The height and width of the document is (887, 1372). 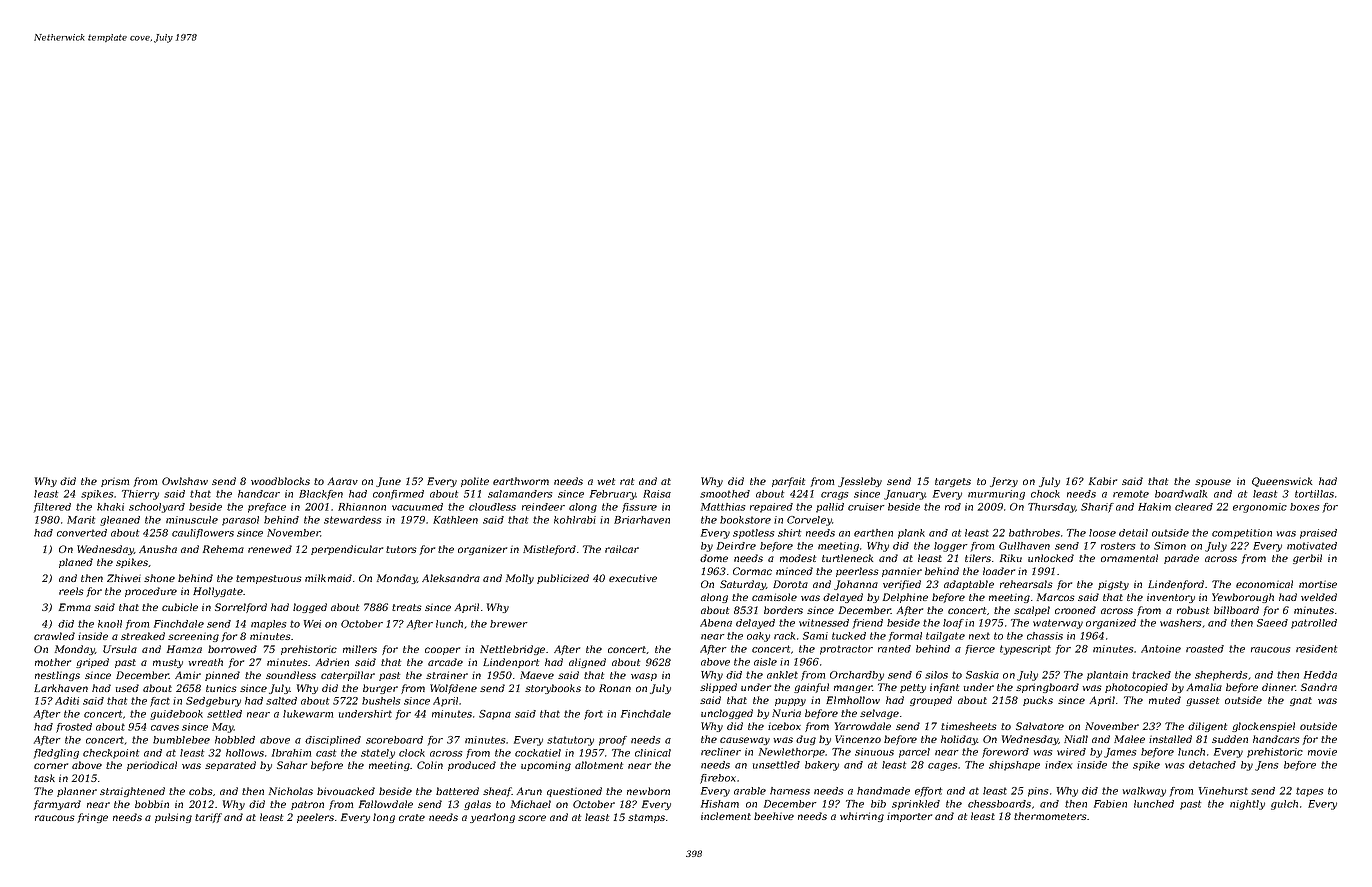 What do you see at coordinates (999, 804) in the document?
I see `chessboards` at bounding box center [999, 804].
